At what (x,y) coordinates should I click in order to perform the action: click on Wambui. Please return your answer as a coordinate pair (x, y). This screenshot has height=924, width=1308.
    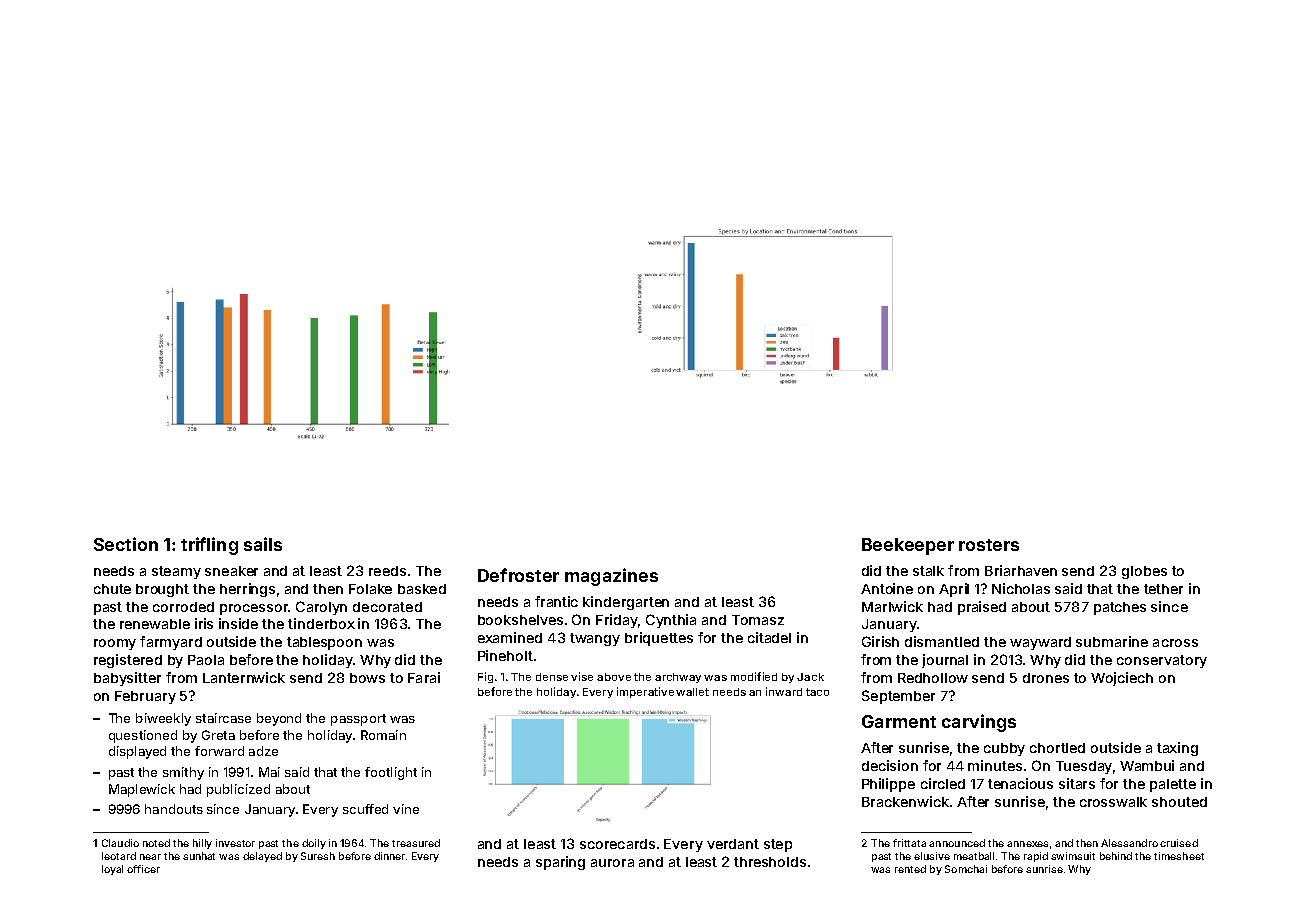
    Looking at the image, I should click on (1147, 765).
